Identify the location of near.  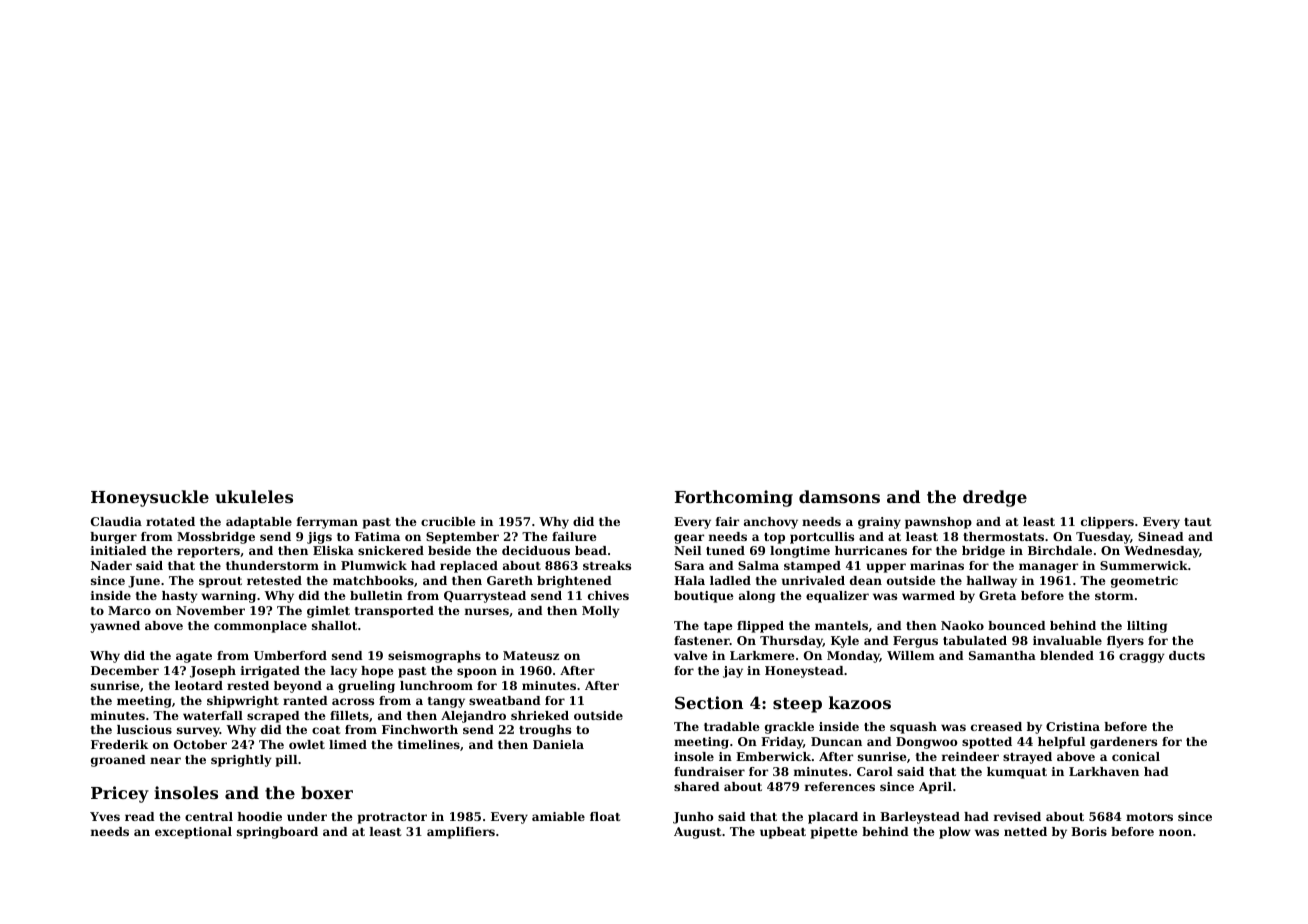
(165, 760).
